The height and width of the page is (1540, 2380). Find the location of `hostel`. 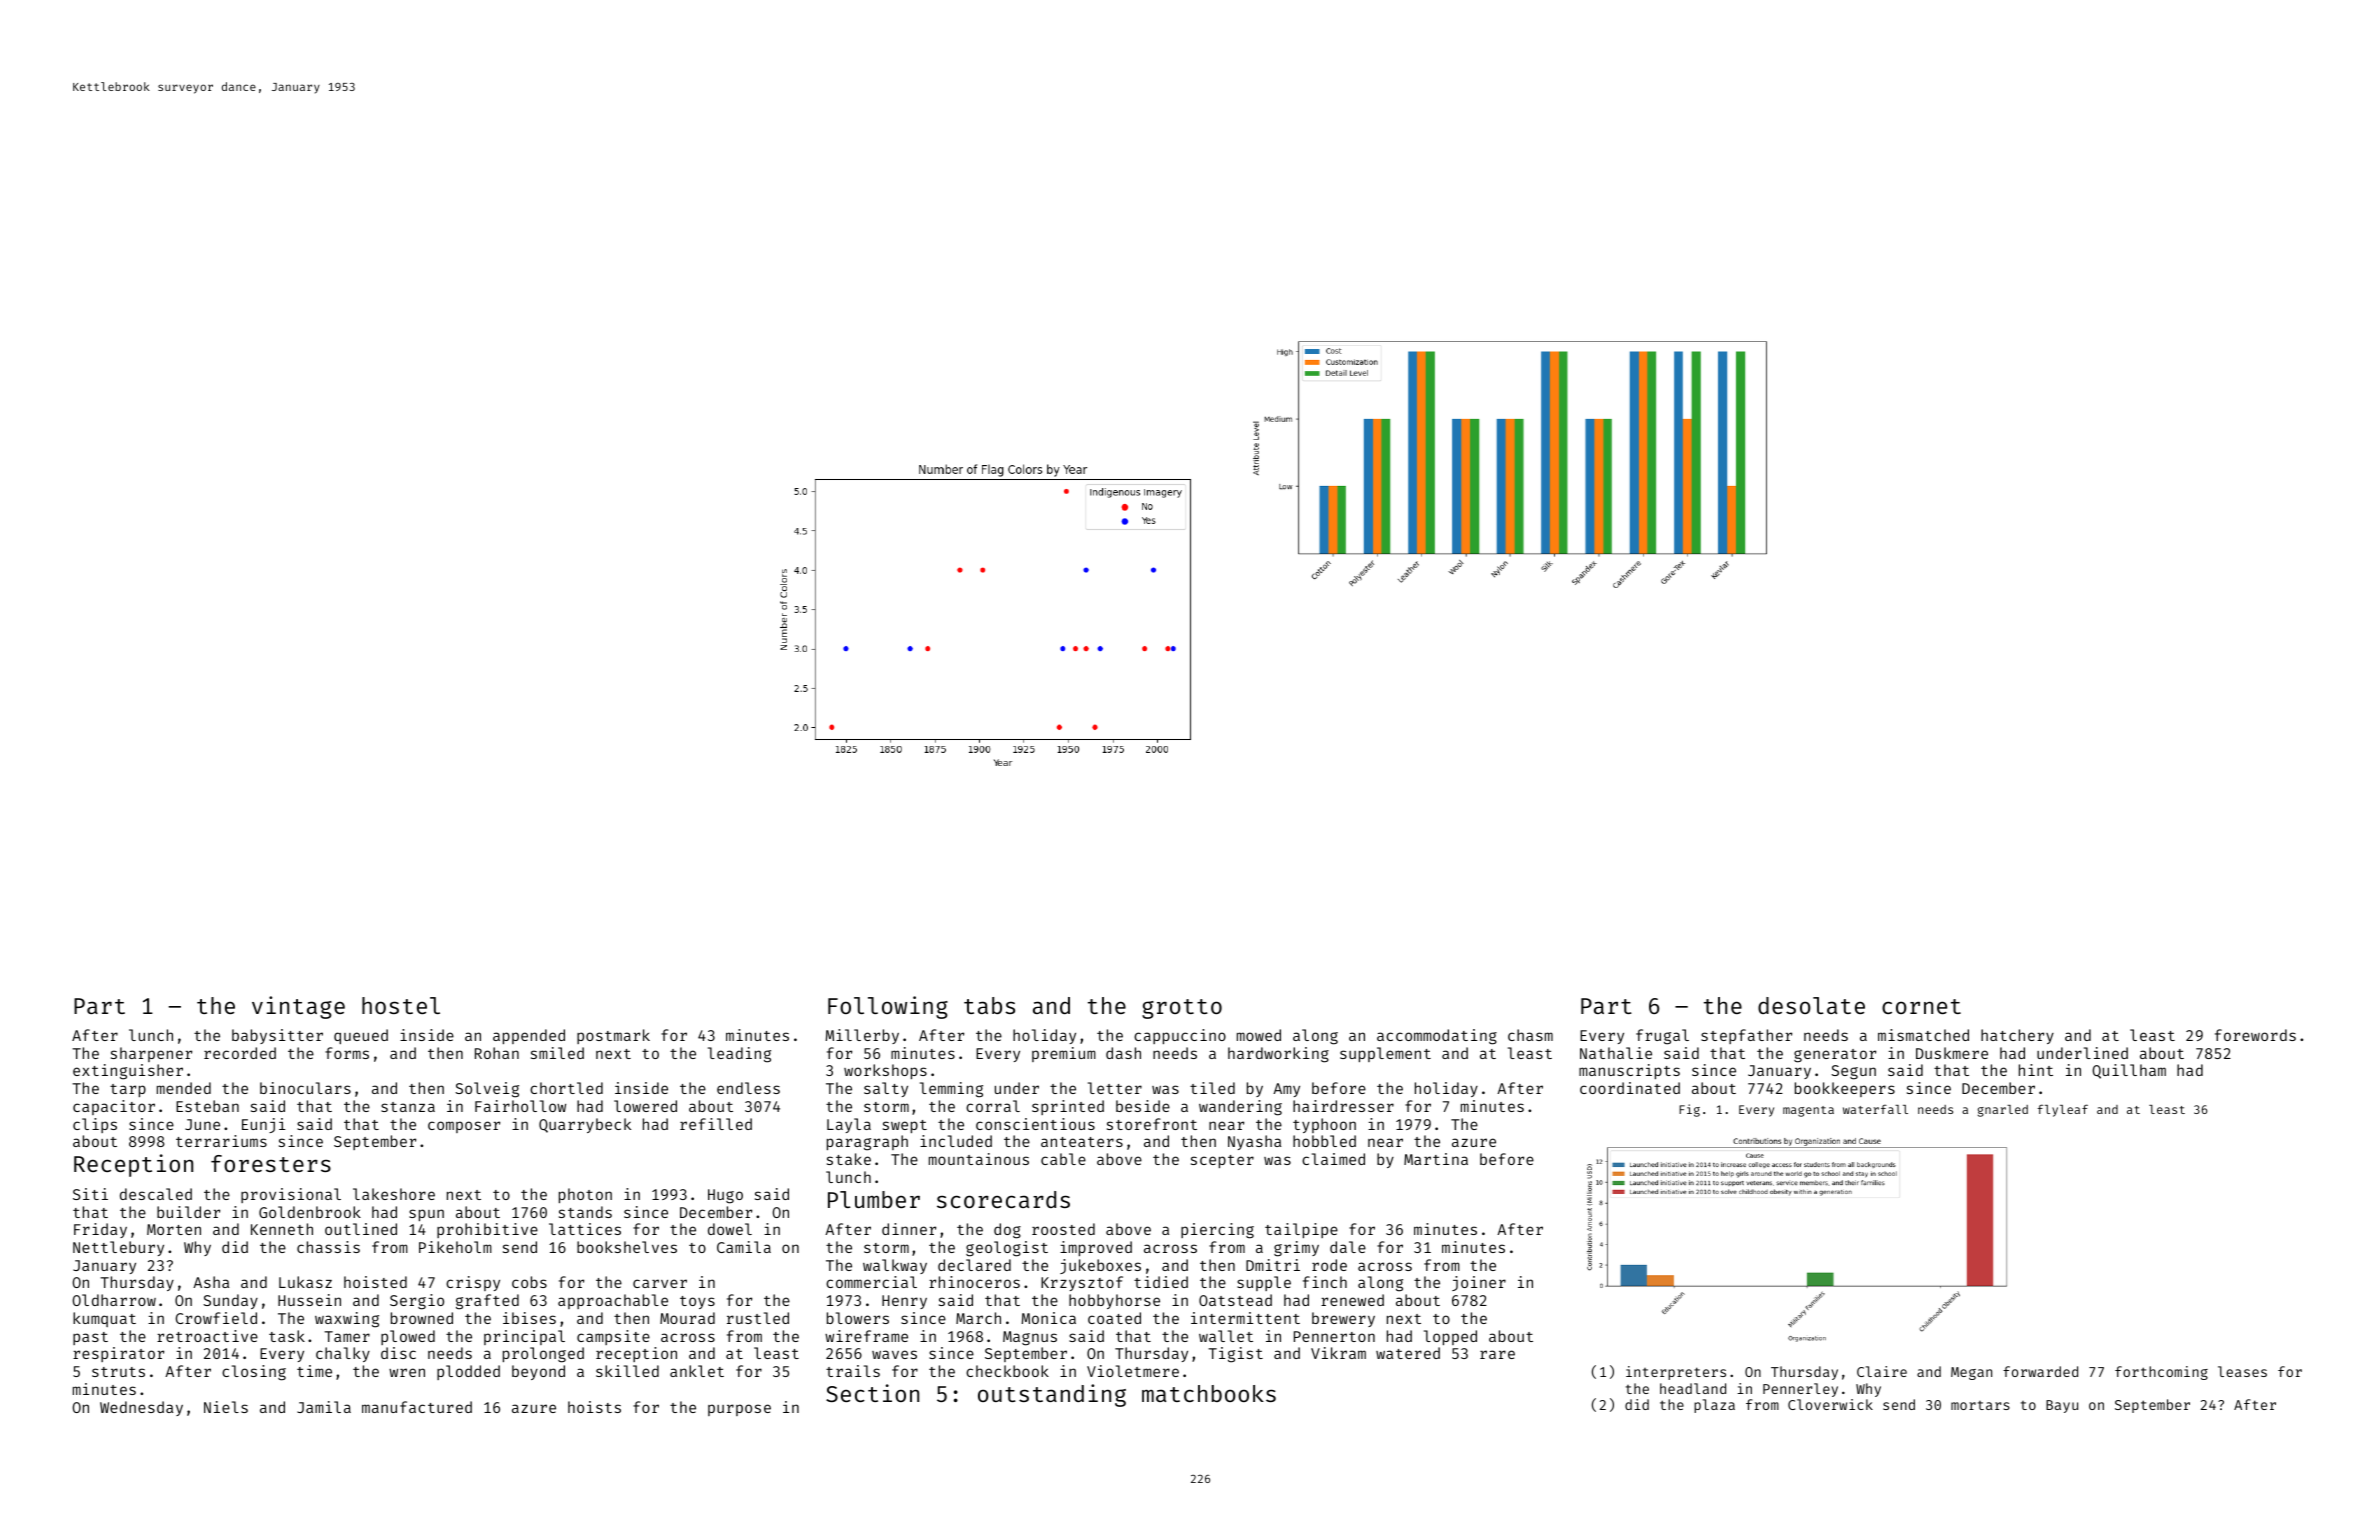

hostel is located at coordinates (401, 1005).
